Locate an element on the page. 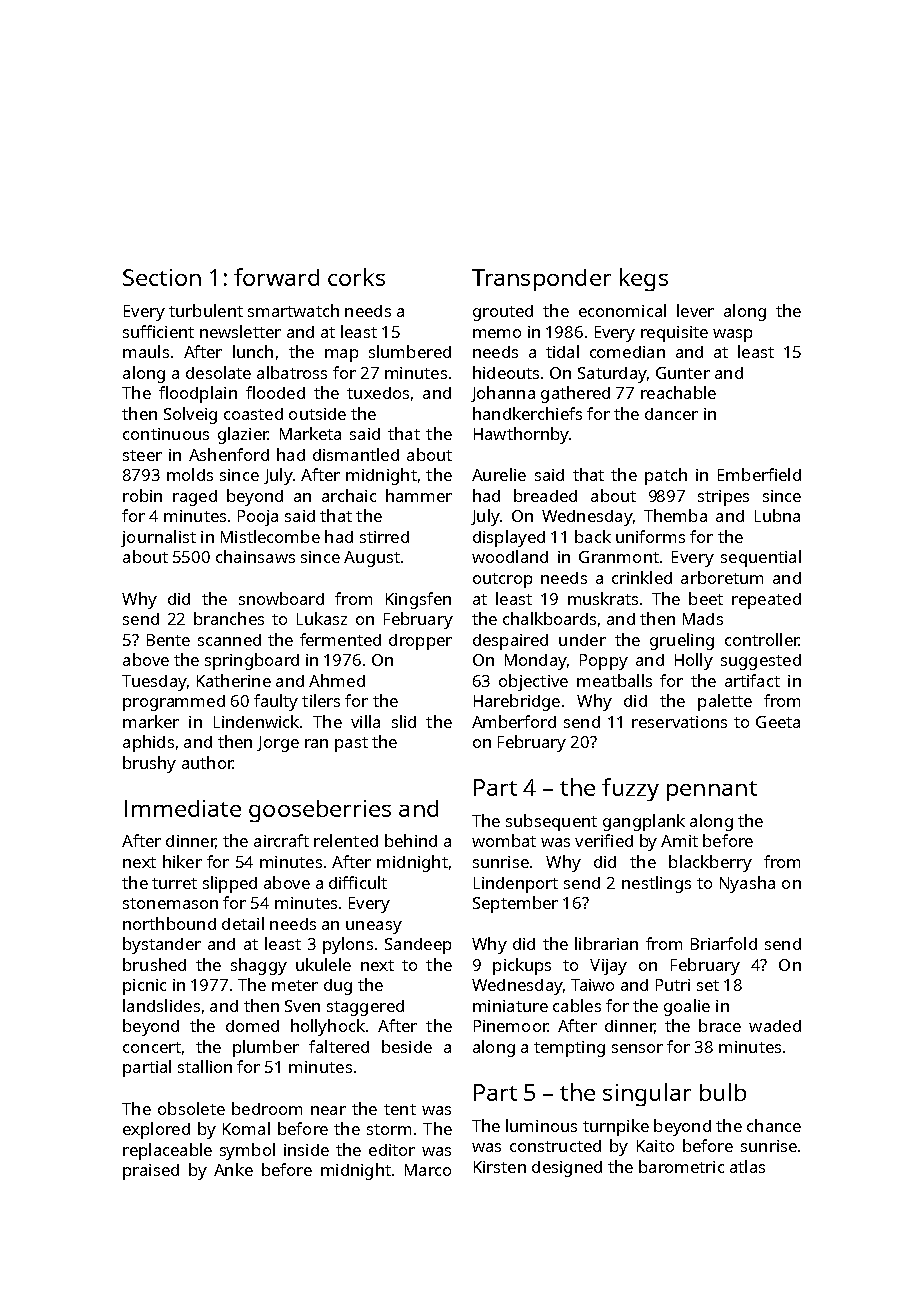 The image size is (924, 1308). slumbered is located at coordinates (410, 351).
